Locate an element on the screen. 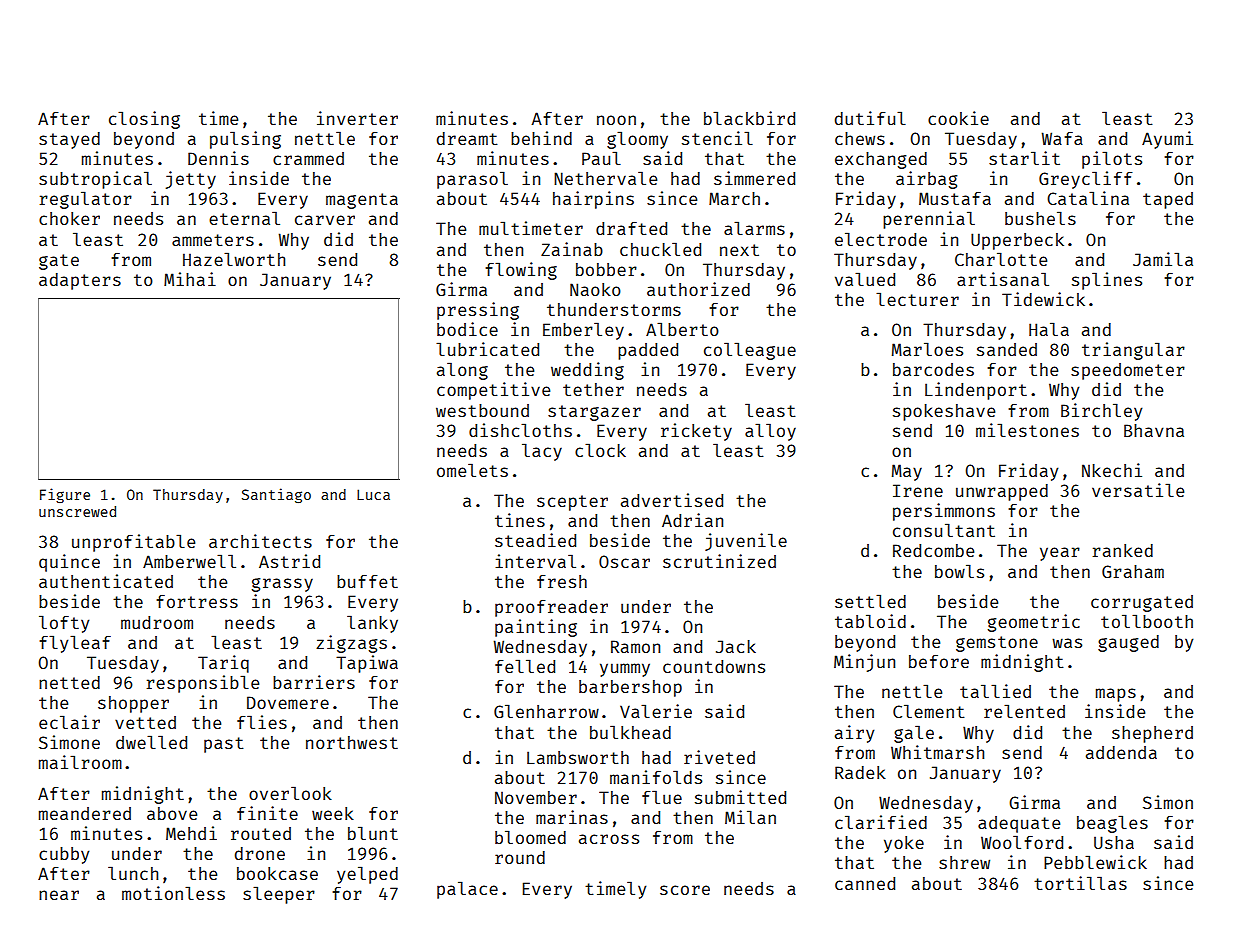  week is located at coordinates (333, 813).
